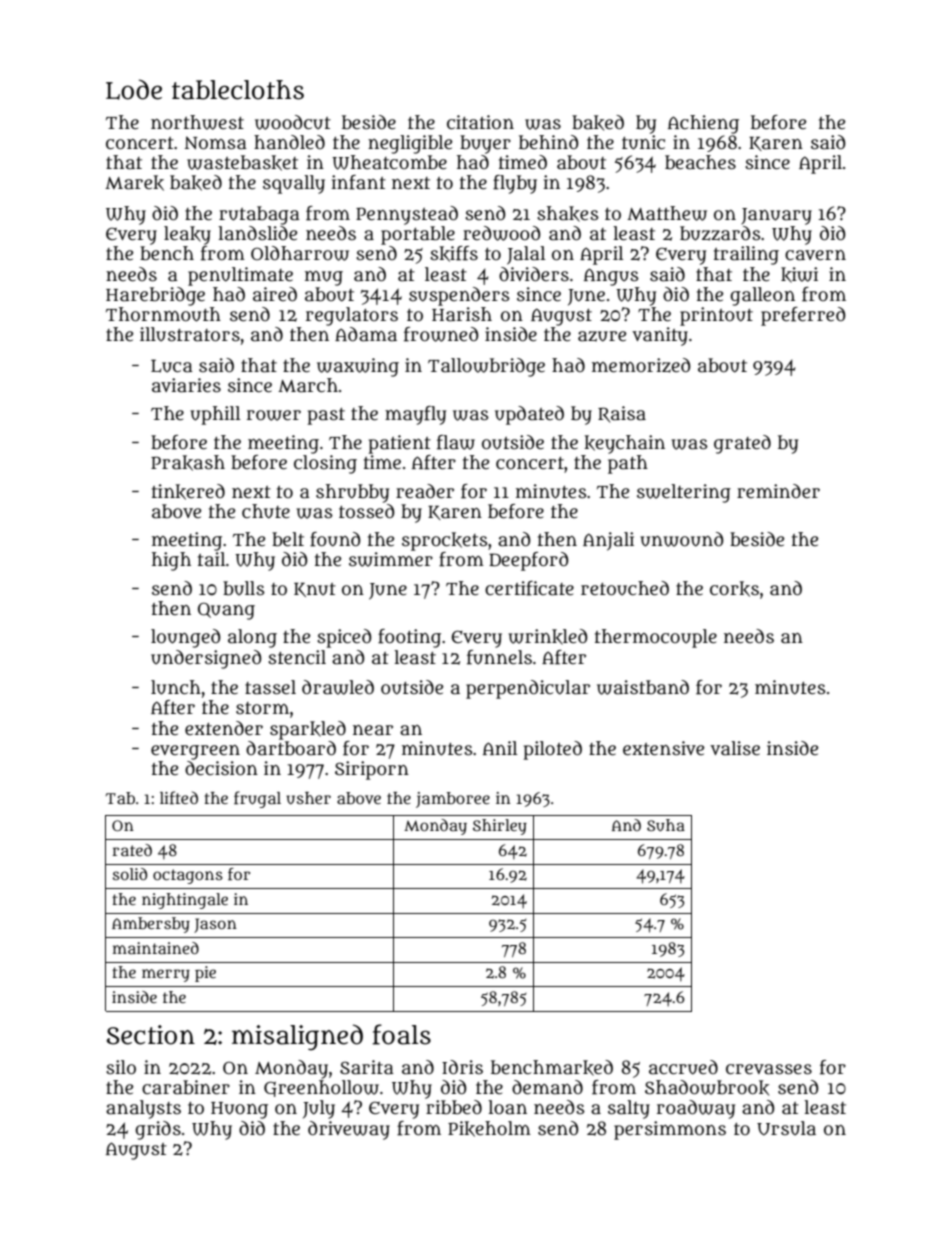 Image resolution: width=952 pixels, height=1233 pixels. I want to click on cavern, so click(815, 255).
